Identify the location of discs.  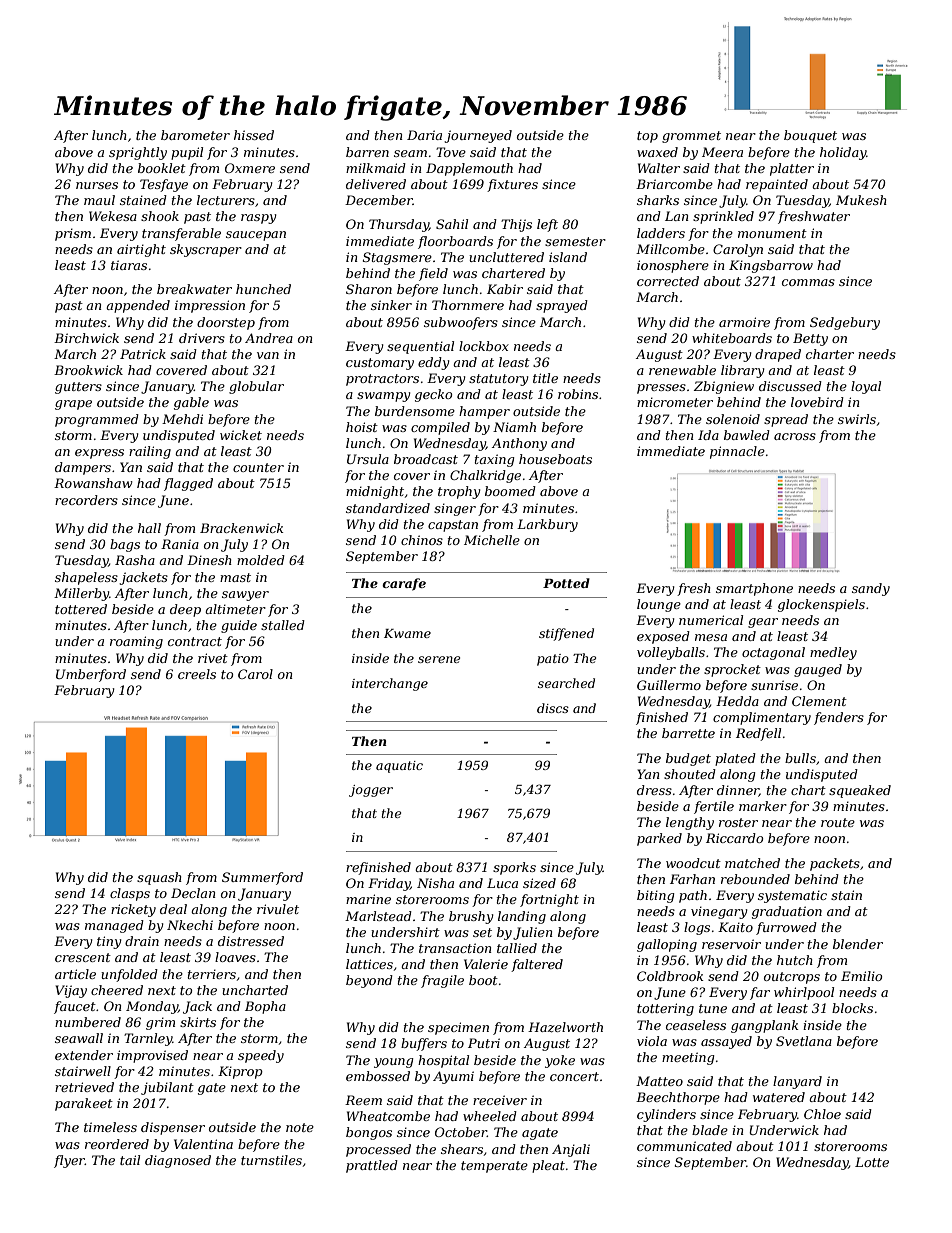
(553, 708).
